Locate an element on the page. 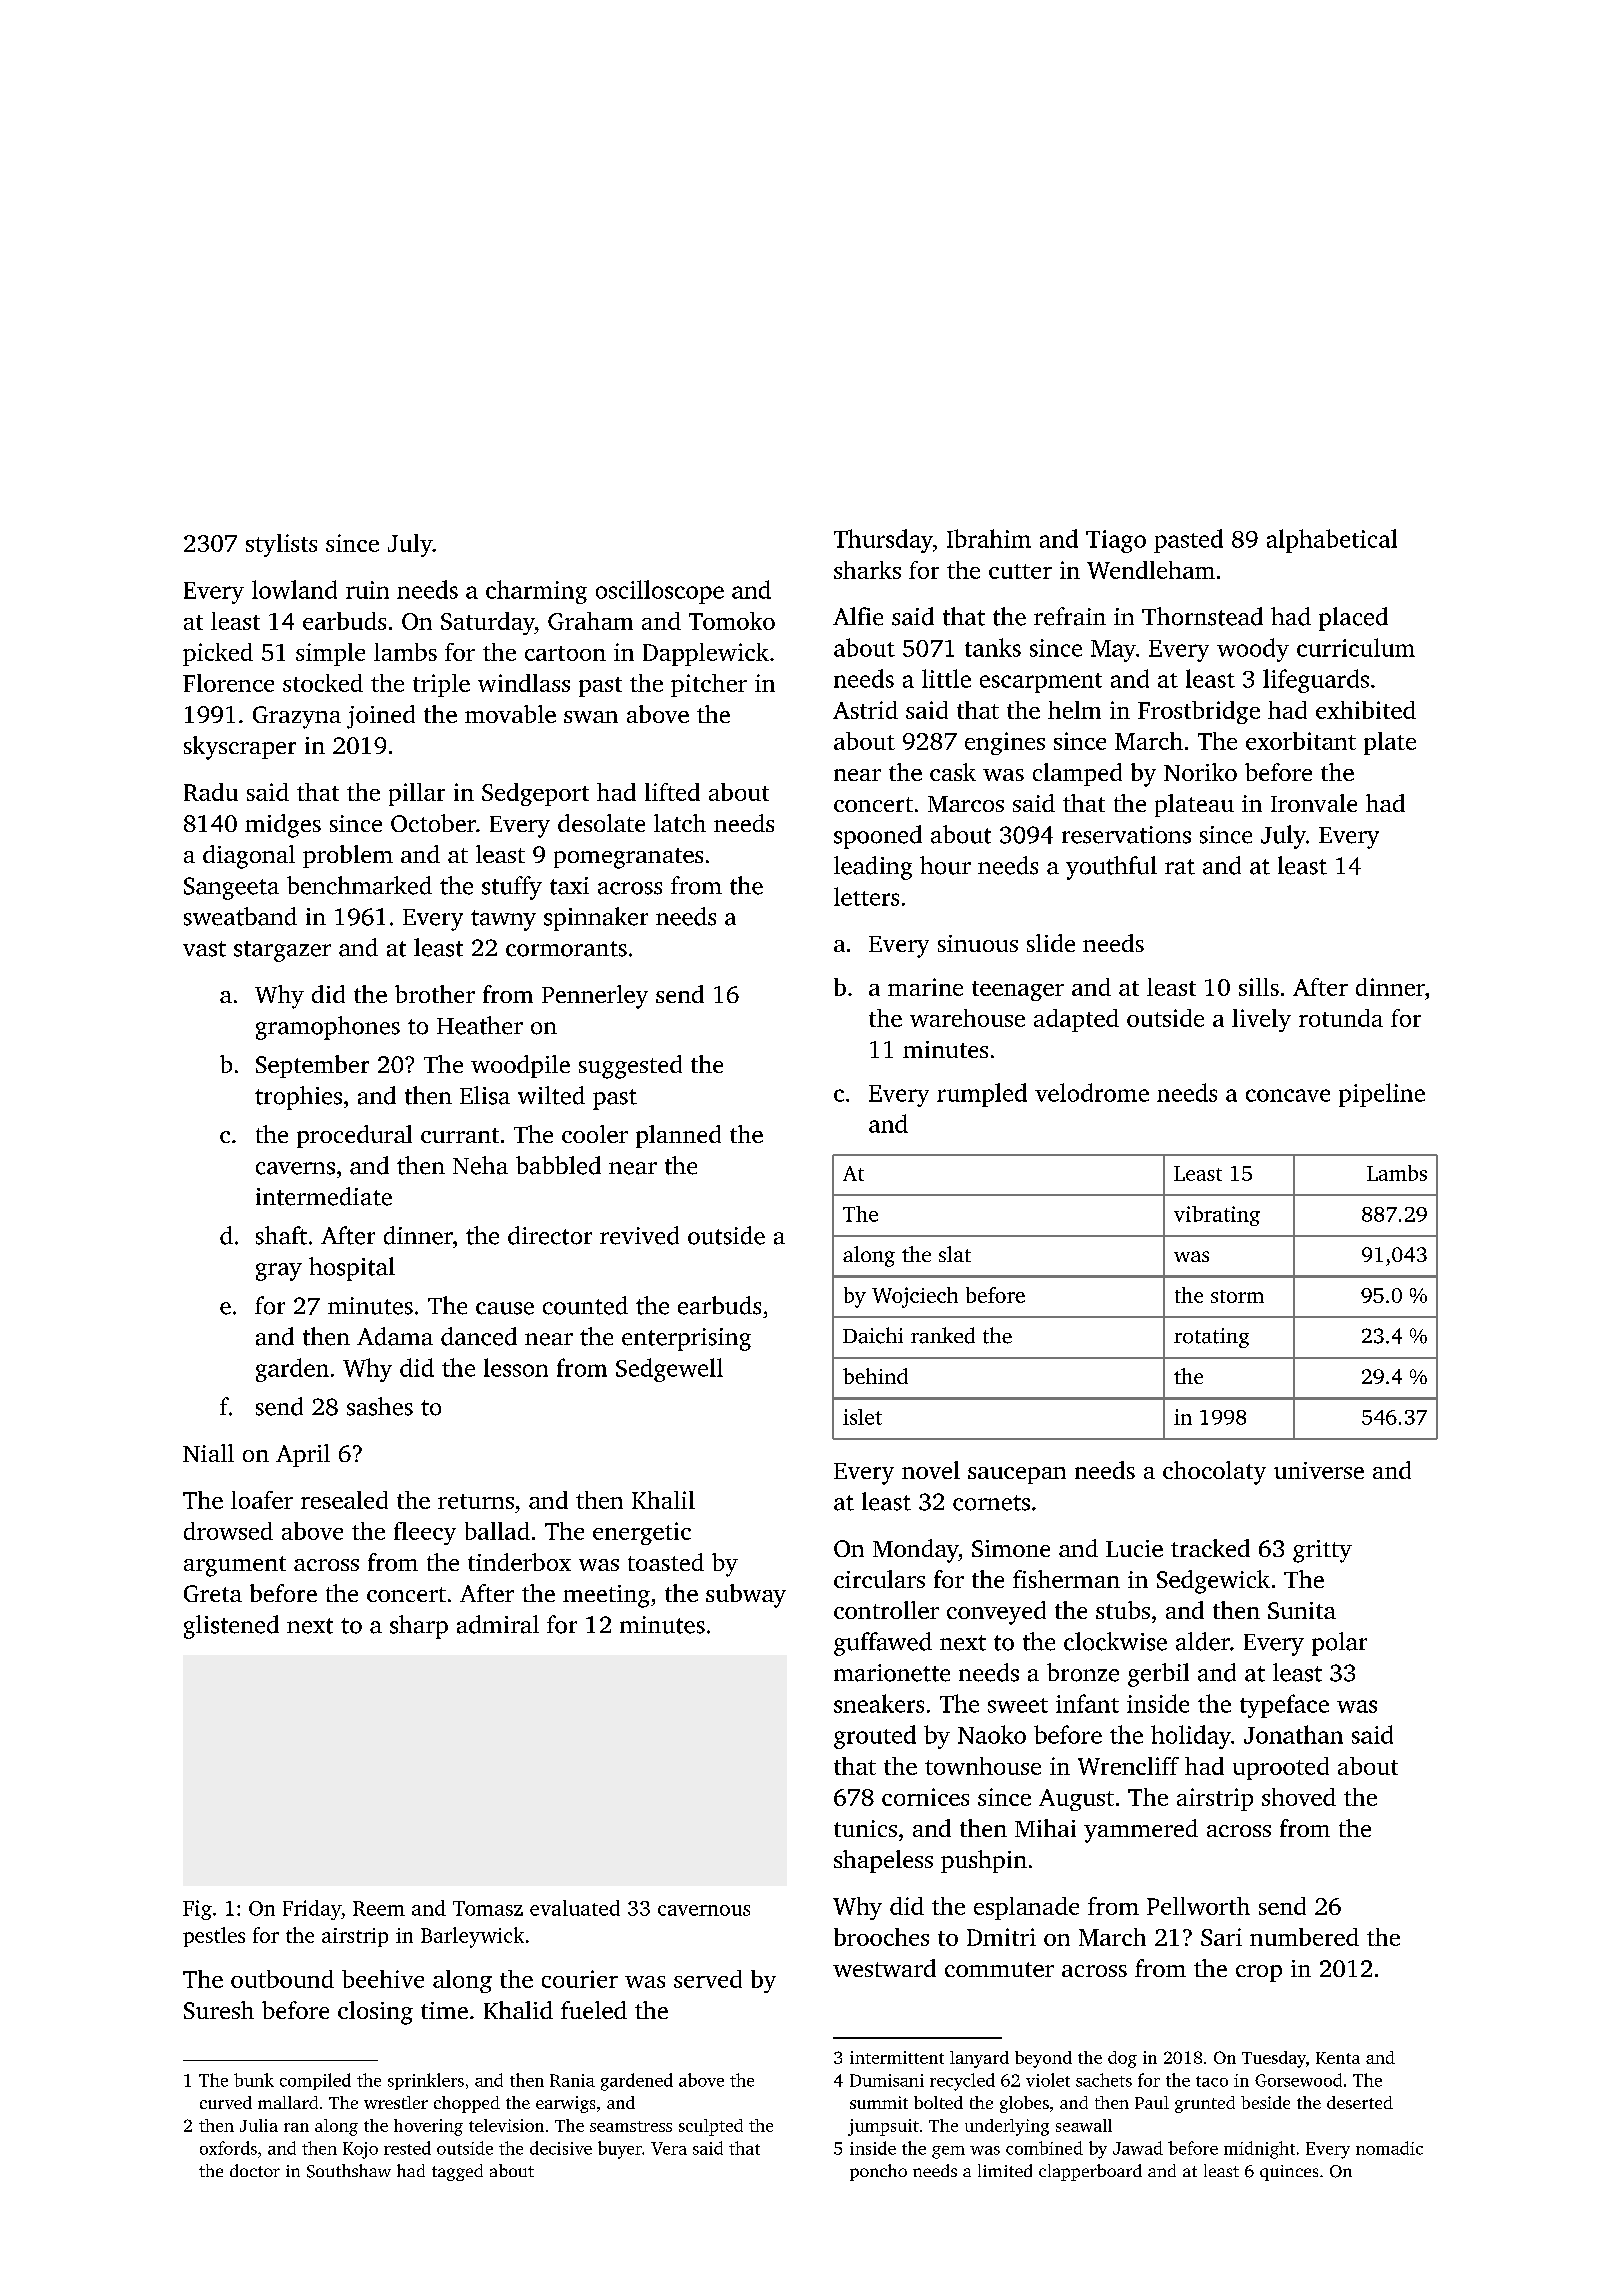  quinces is located at coordinates (1289, 2173).
